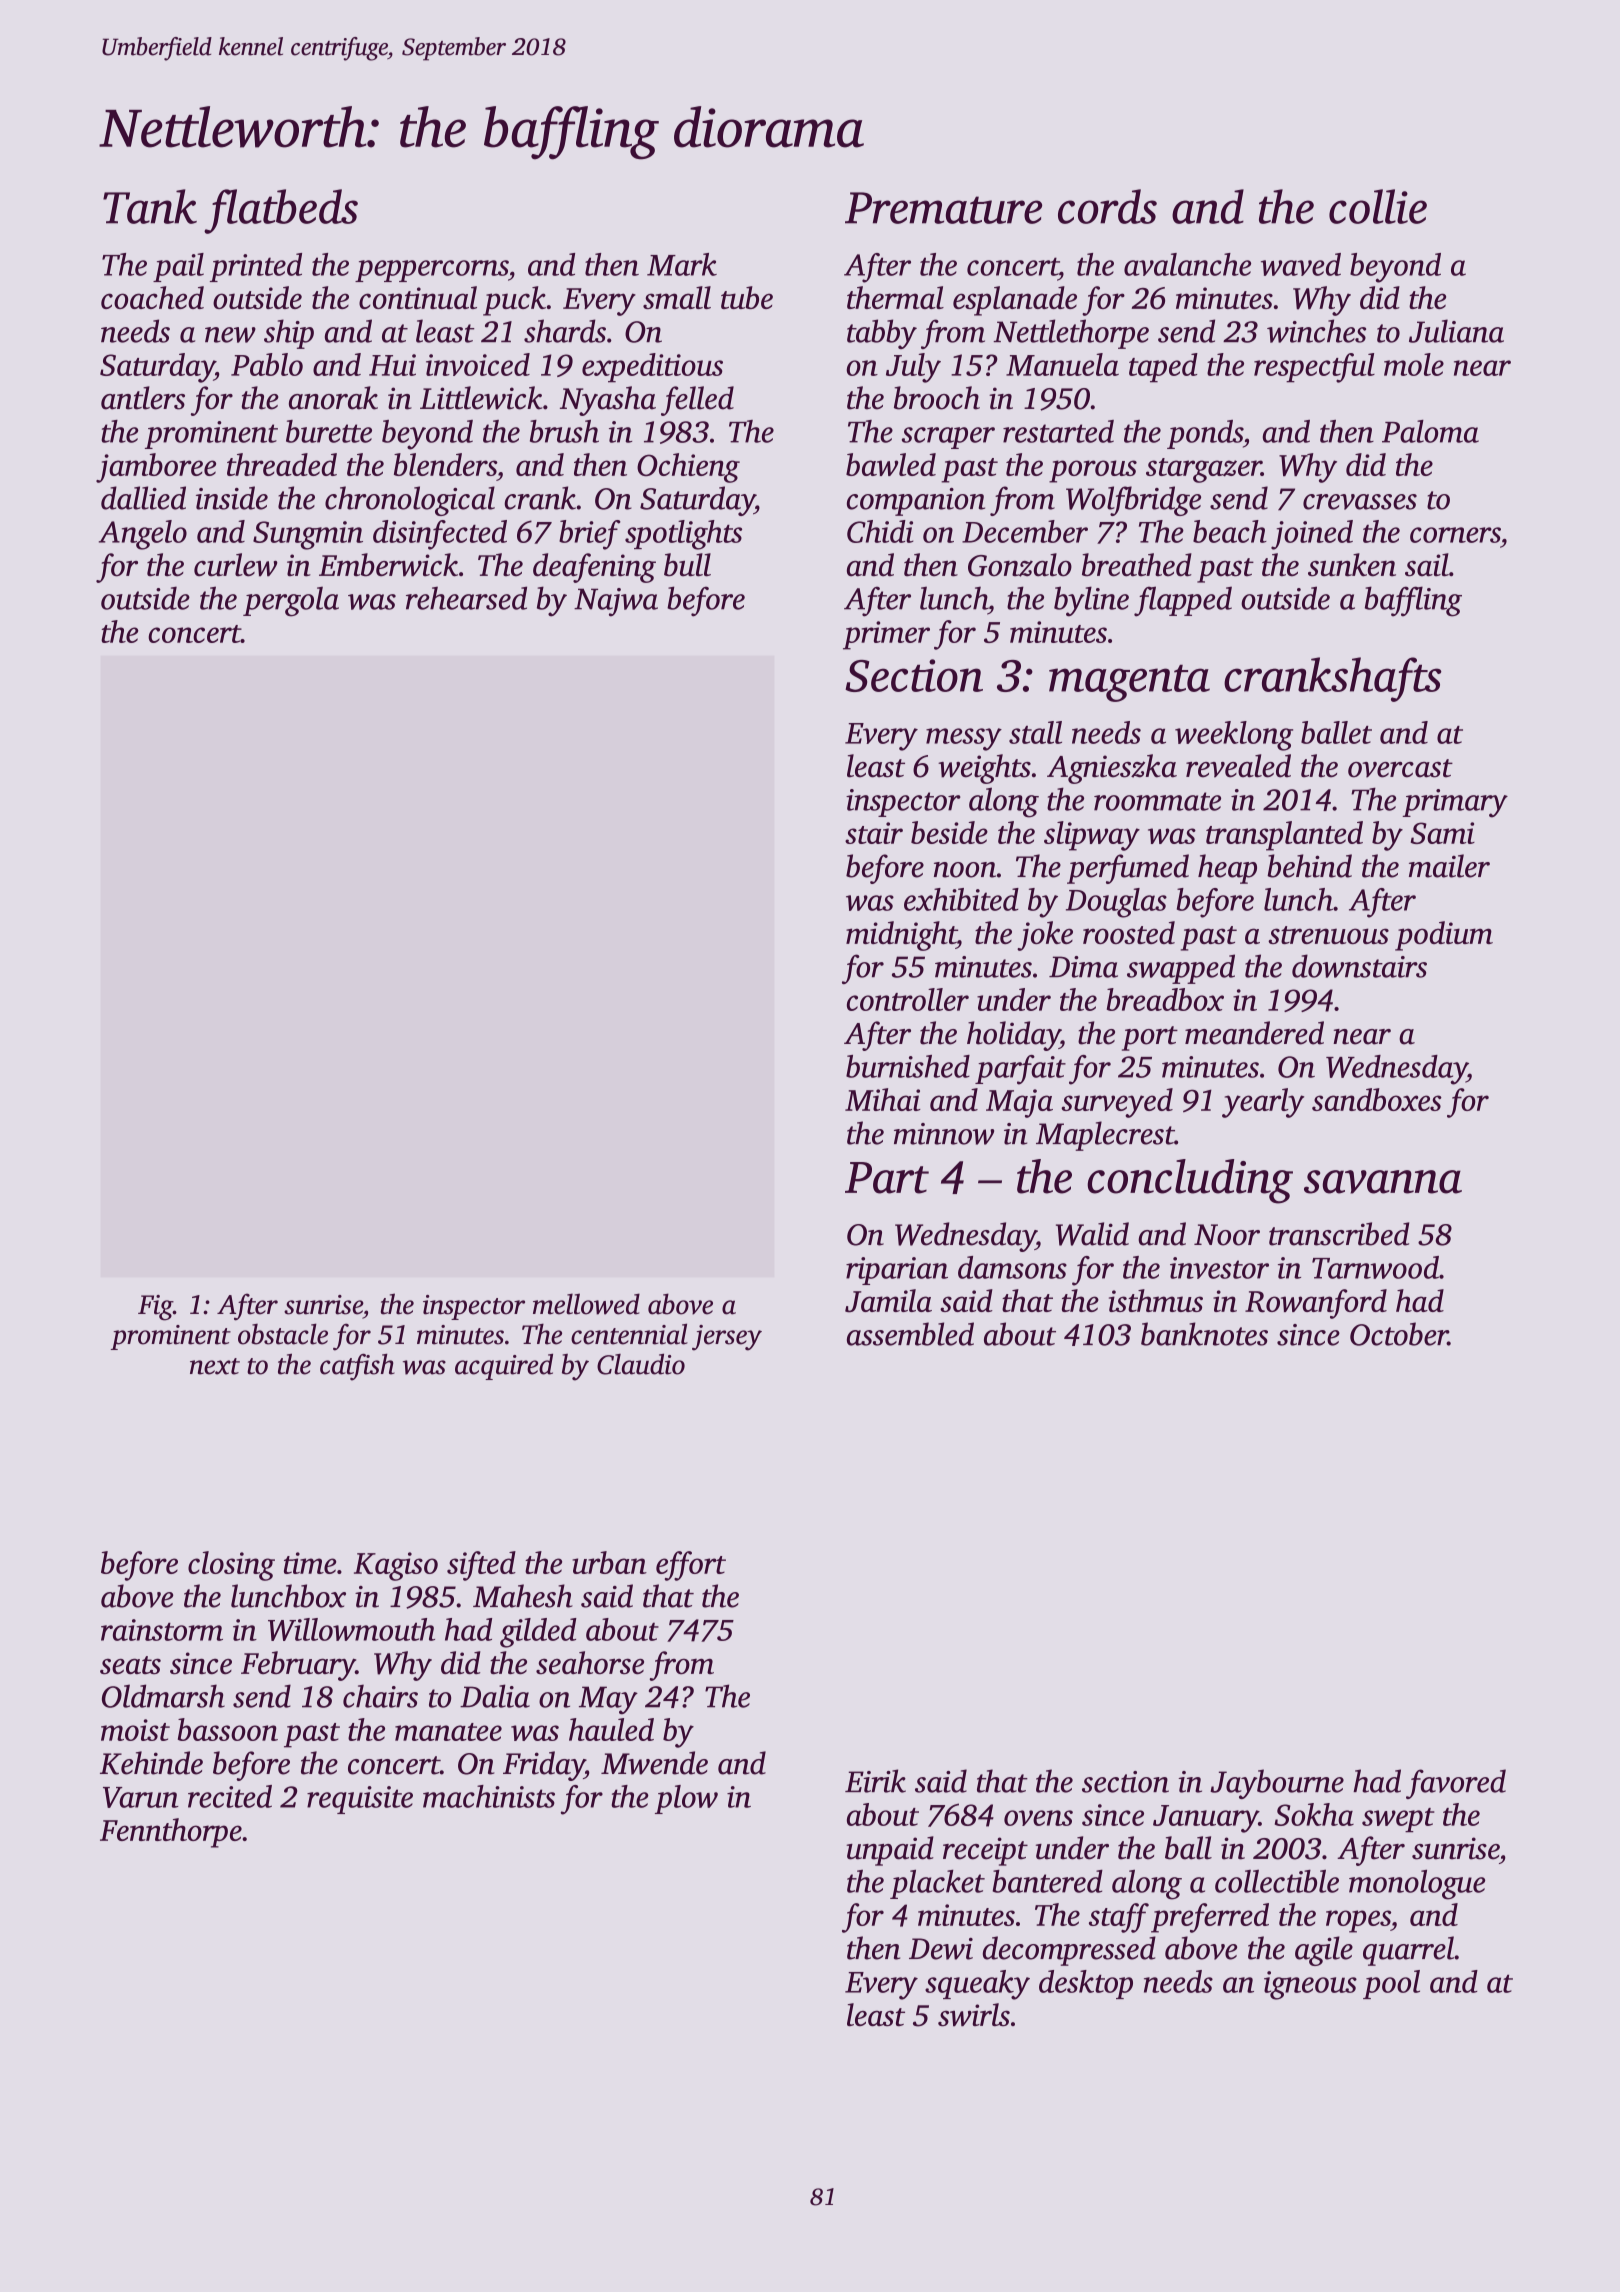  I want to click on effort, so click(691, 1566).
